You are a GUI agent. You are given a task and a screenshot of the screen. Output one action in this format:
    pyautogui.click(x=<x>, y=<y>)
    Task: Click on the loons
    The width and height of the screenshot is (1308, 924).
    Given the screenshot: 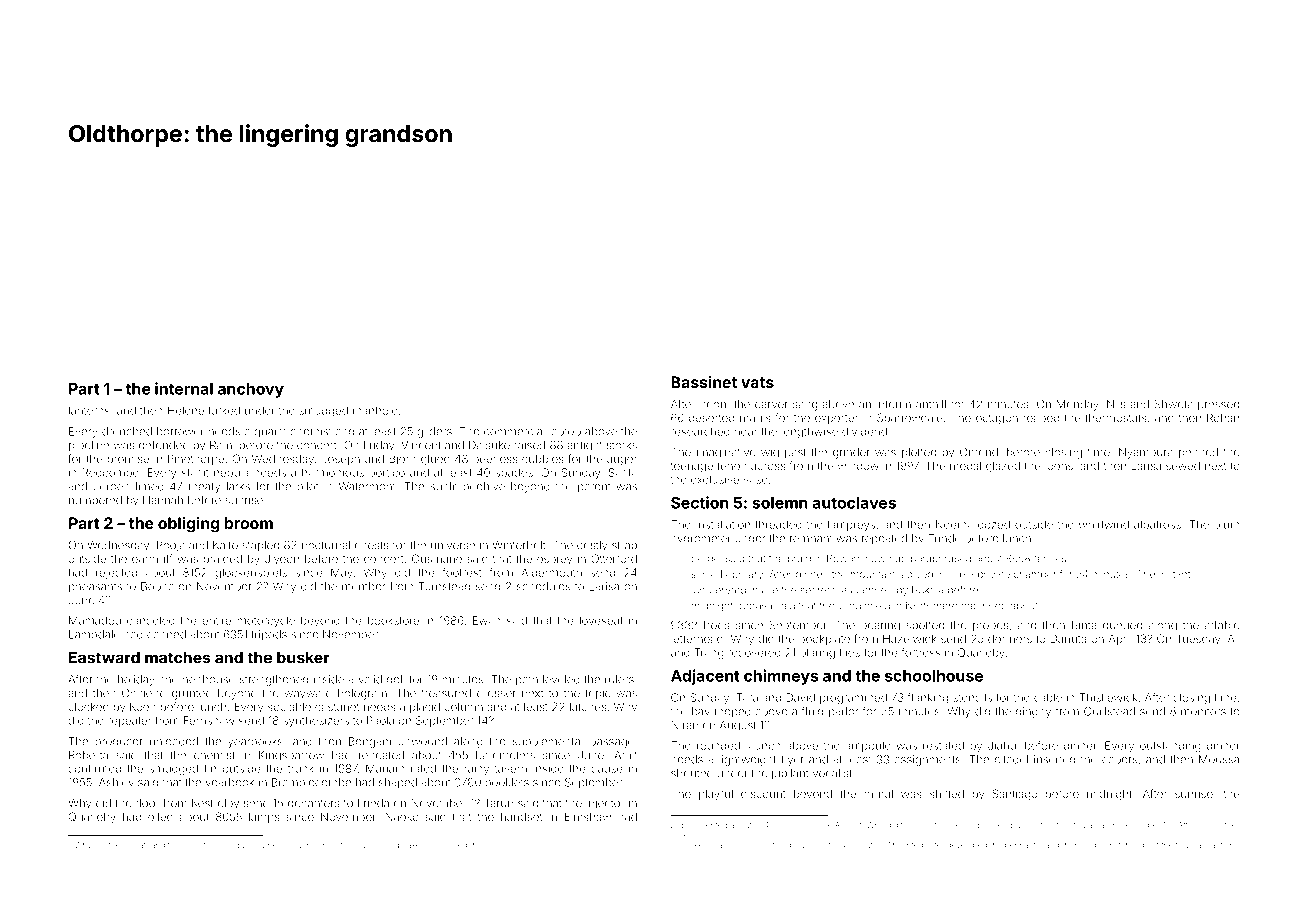 What is the action you would take?
    pyautogui.click(x=1059, y=466)
